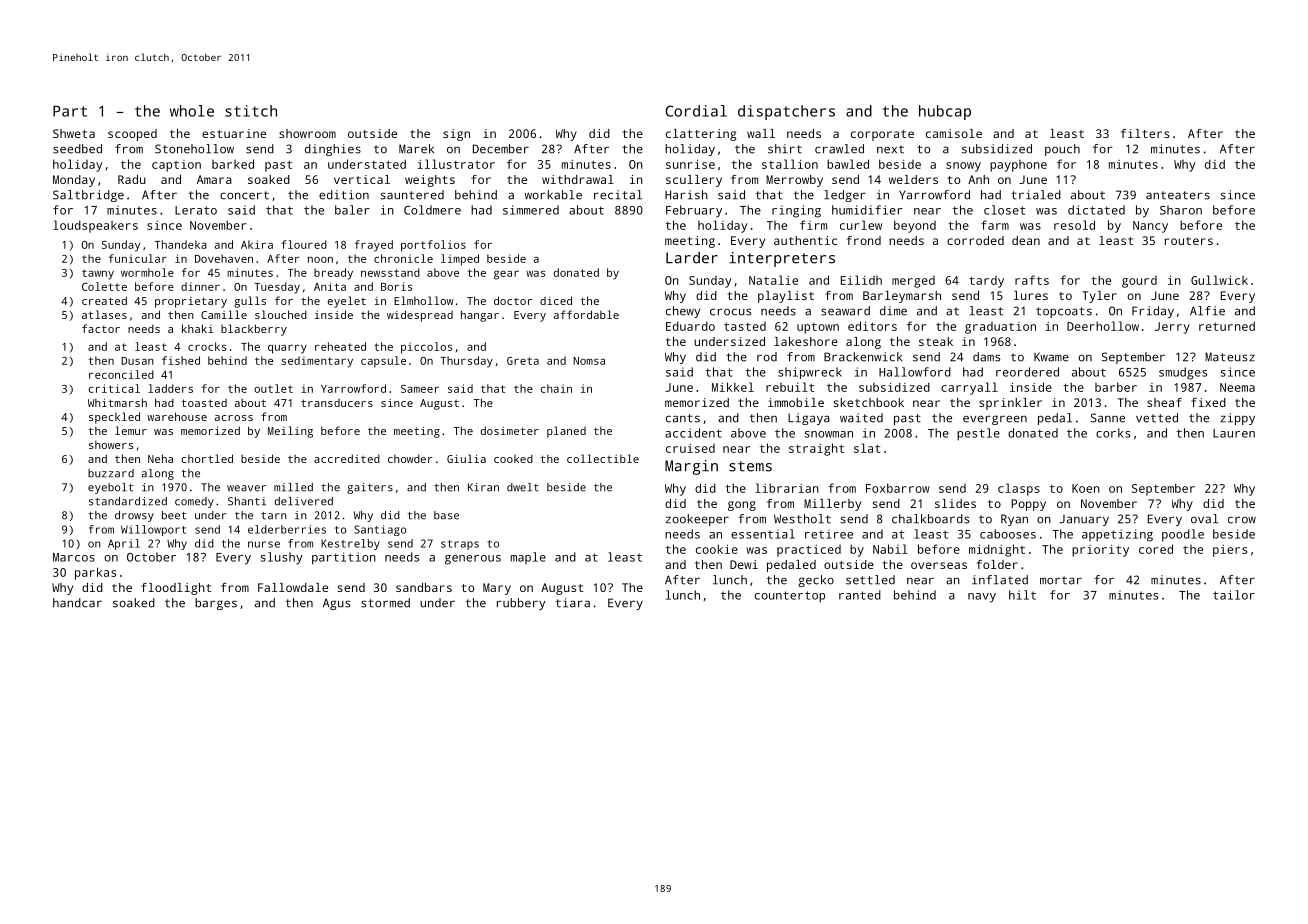 This screenshot has width=1308, height=924. What do you see at coordinates (1051, 357) in the screenshot?
I see `Kwame` at bounding box center [1051, 357].
